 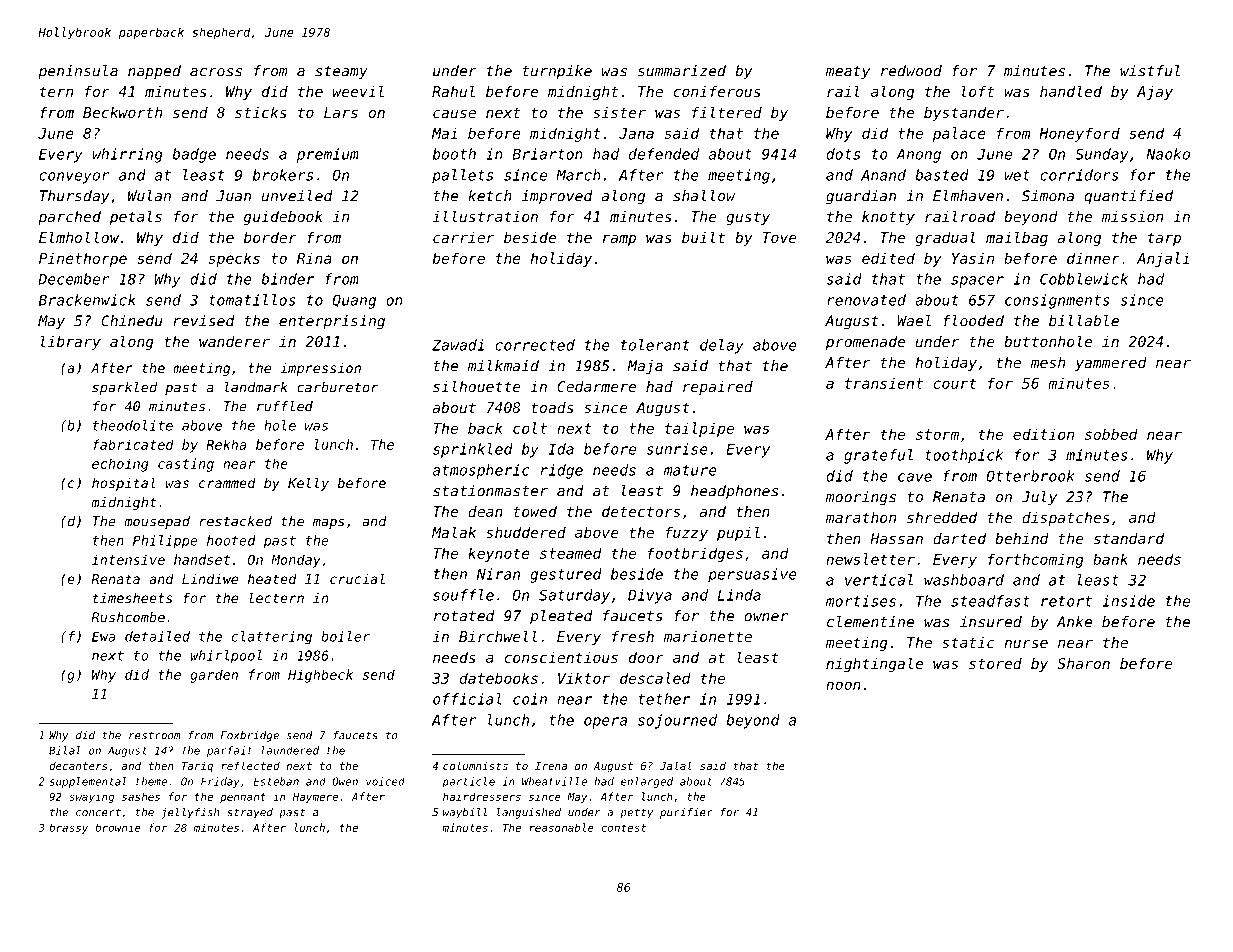 What do you see at coordinates (127, 155) in the screenshot?
I see `whirring` at bounding box center [127, 155].
